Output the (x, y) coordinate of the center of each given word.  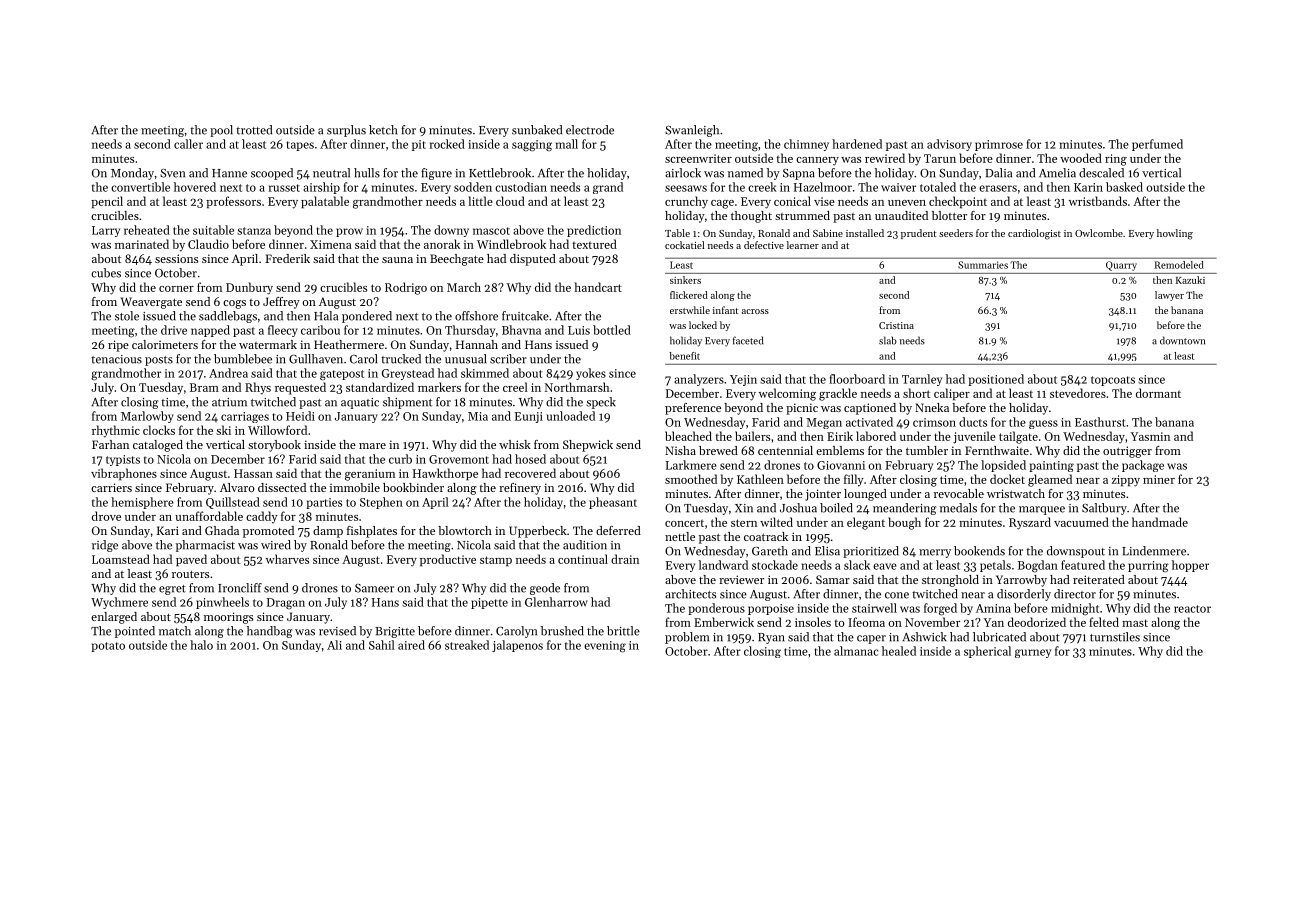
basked (1124, 187)
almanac (856, 651)
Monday (132, 174)
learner (803, 245)
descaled (1101, 173)
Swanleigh (692, 131)
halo (201, 645)
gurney (1033, 653)
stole (127, 316)
